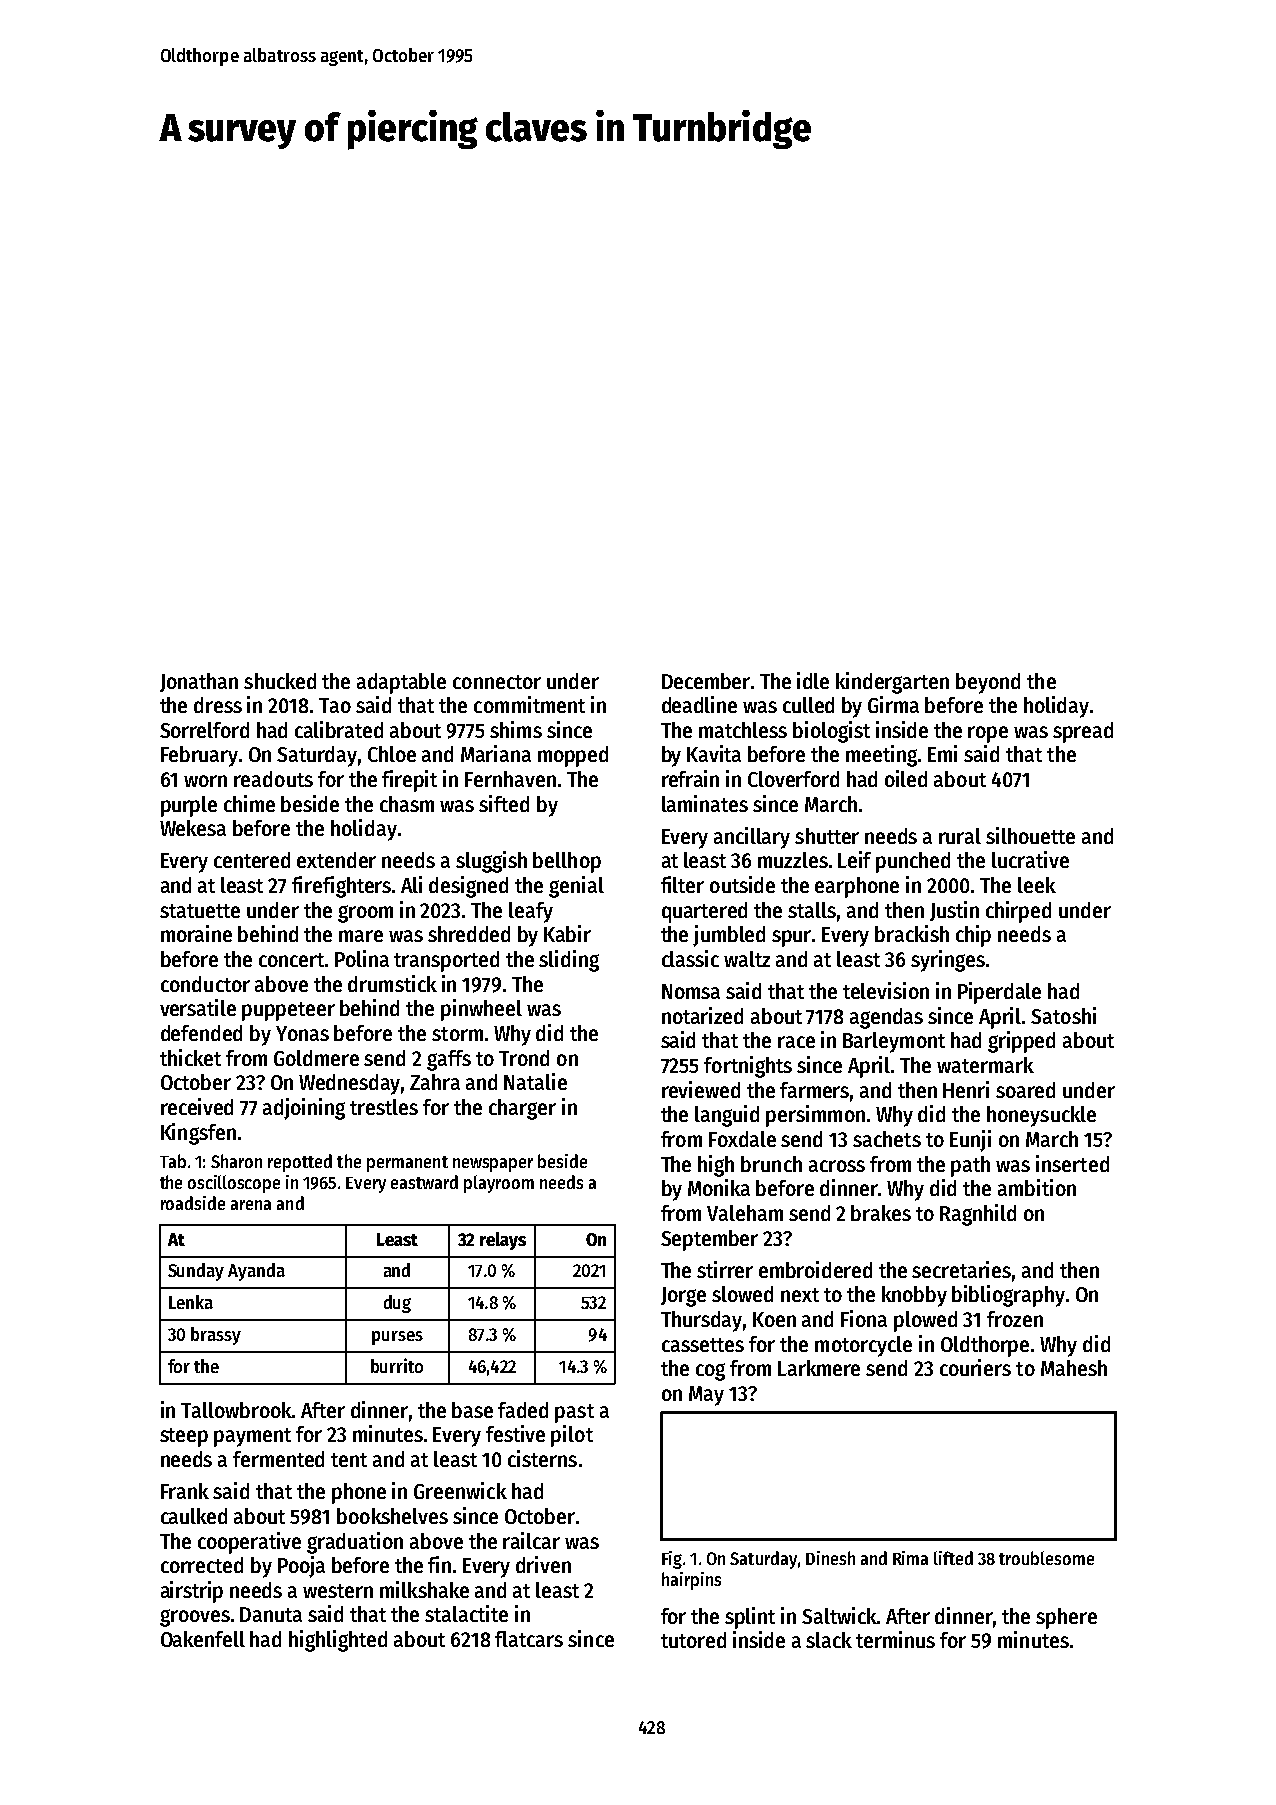 This screenshot has height=1805, width=1276. What do you see at coordinates (529, 1639) in the screenshot?
I see `flatcars` at bounding box center [529, 1639].
